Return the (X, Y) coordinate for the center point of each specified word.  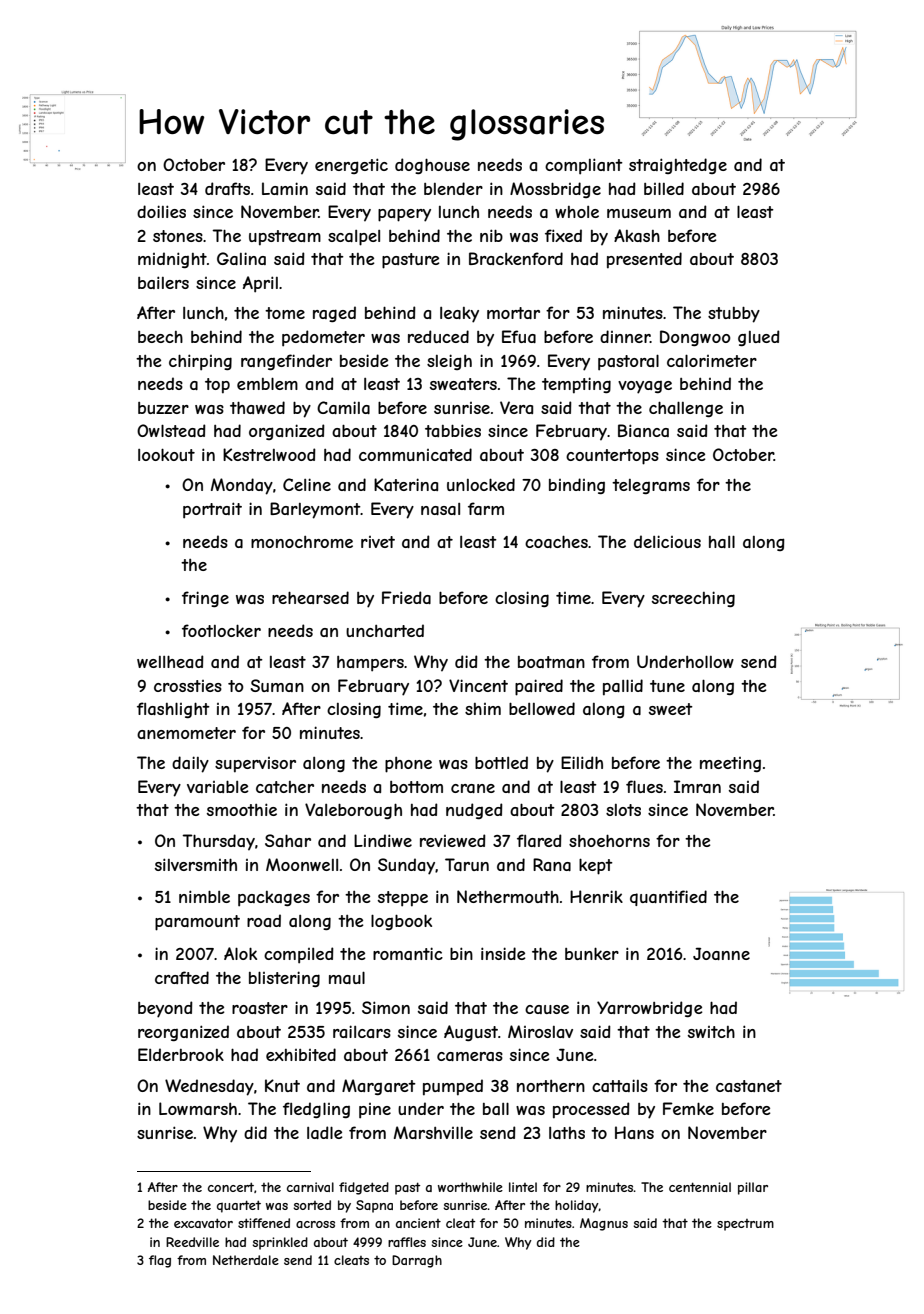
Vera (516, 407)
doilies (161, 211)
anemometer (186, 733)
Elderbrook (181, 1054)
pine (375, 1111)
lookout (166, 454)
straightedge (678, 166)
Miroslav (540, 1031)
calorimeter (712, 360)
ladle (324, 1132)
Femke (688, 1108)
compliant (584, 166)
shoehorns (609, 840)
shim (483, 709)
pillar (753, 1188)
